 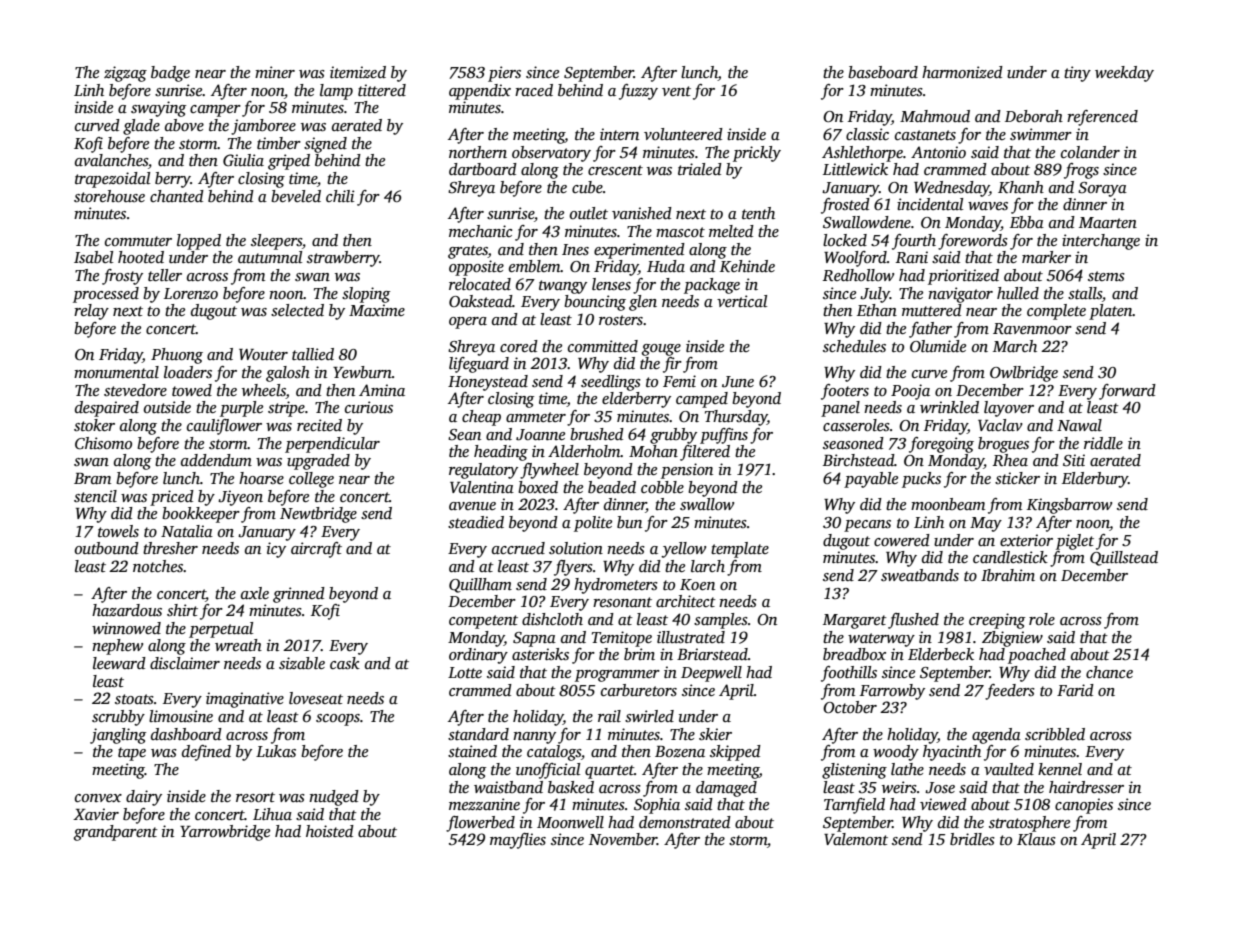 I want to click on hoisted, so click(x=330, y=831).
